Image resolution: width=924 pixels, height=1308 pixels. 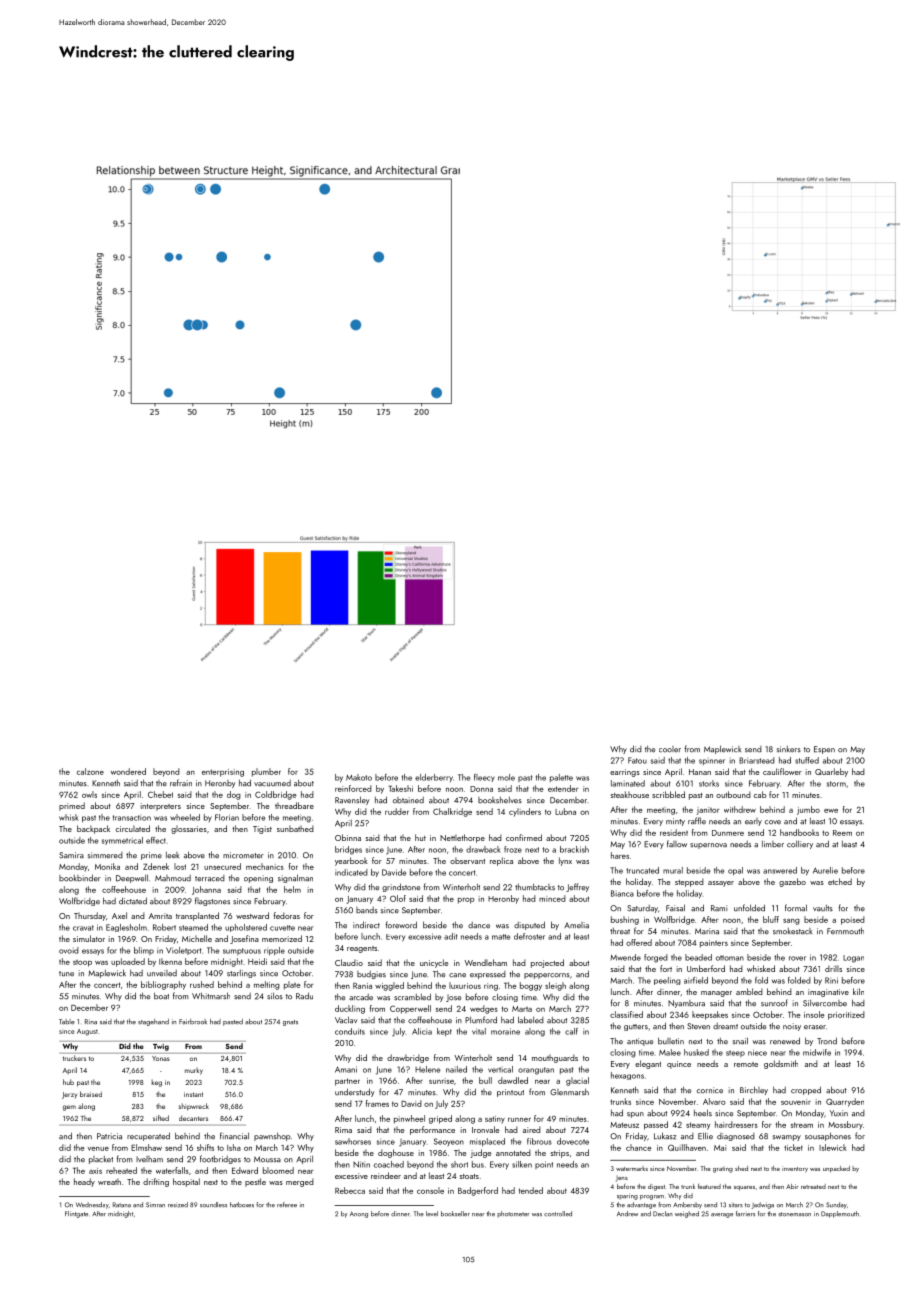 I want to click on tune, so click(x=66, y=973).
